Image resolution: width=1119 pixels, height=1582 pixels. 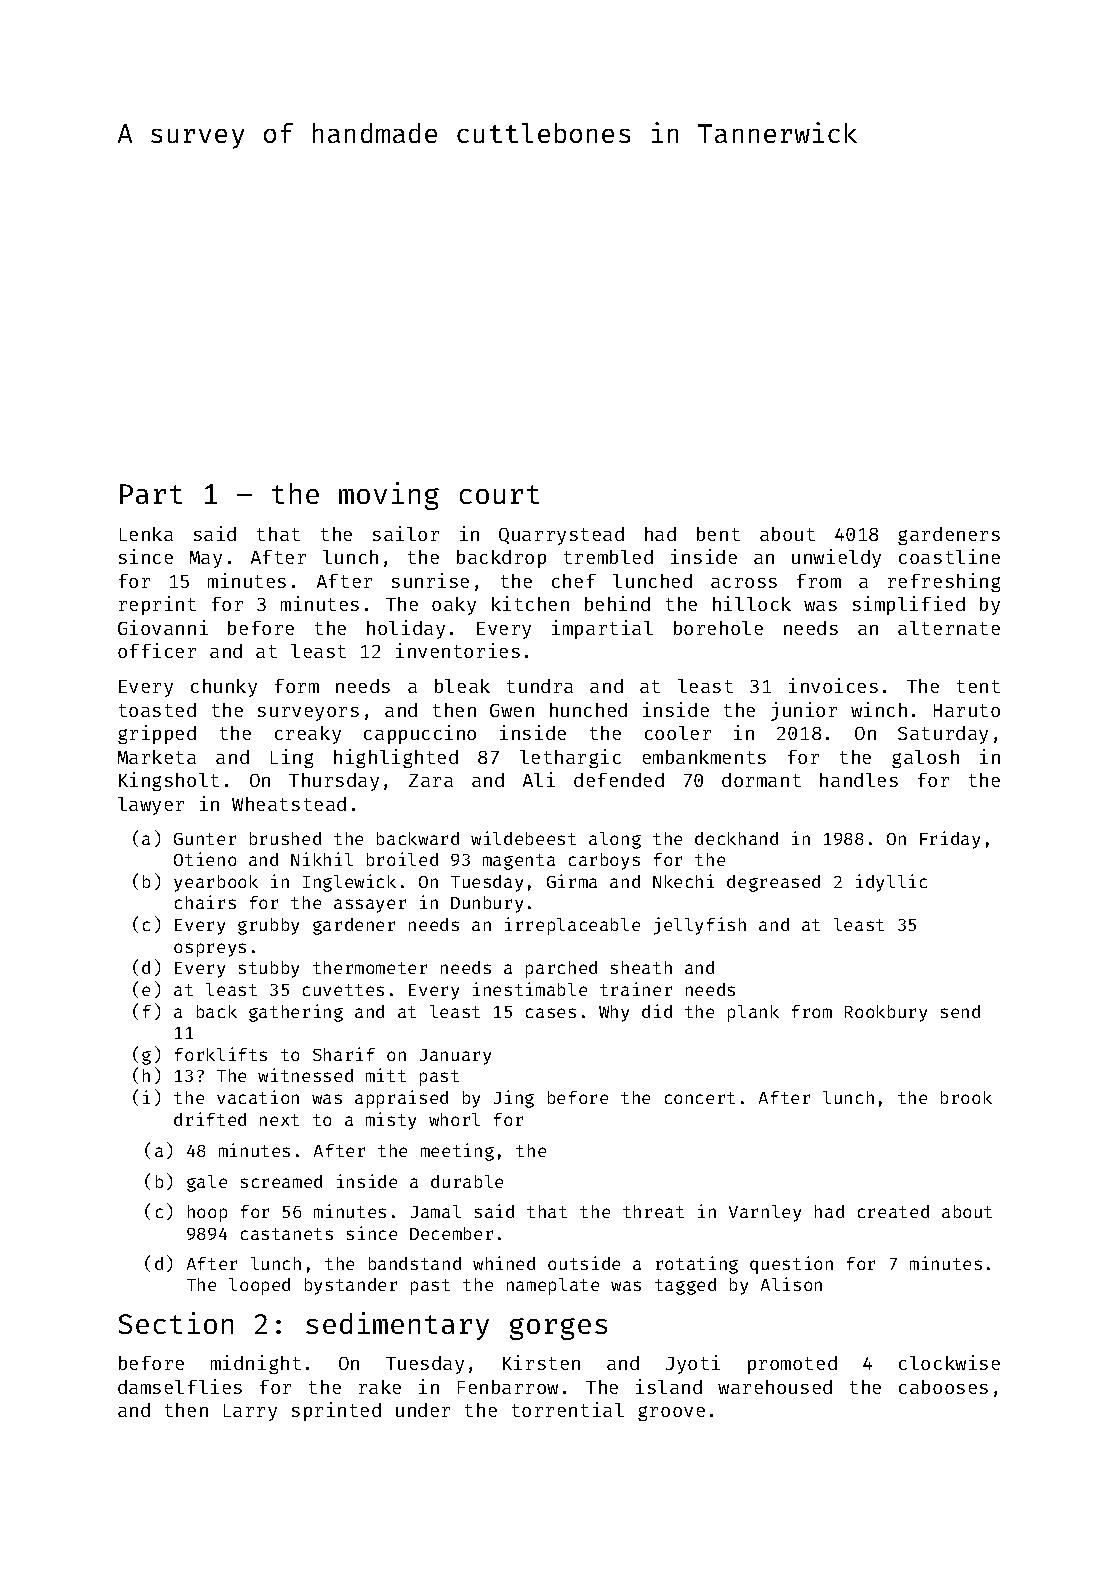 I want to click on warehoused, so click(x=775, y=1387).
